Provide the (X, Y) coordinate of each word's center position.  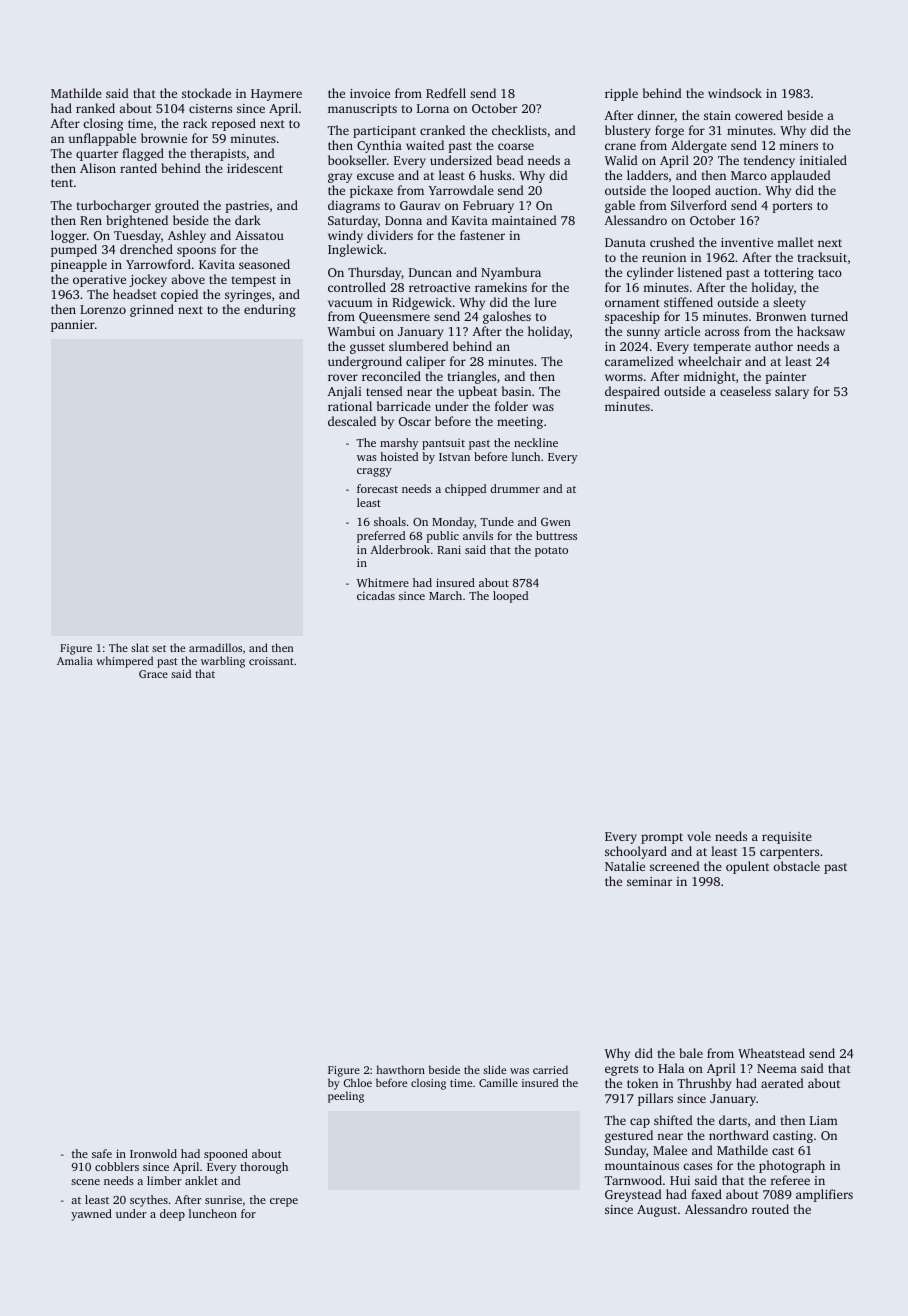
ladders (647, 175)
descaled (352, 421)
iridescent (255, 168)
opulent (747, 867)
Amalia (75, 660)
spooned (226, 1155)
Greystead (633, 1195)
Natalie (625, 866)
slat (140, 647)
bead (510, 160)
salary (792, 392)
